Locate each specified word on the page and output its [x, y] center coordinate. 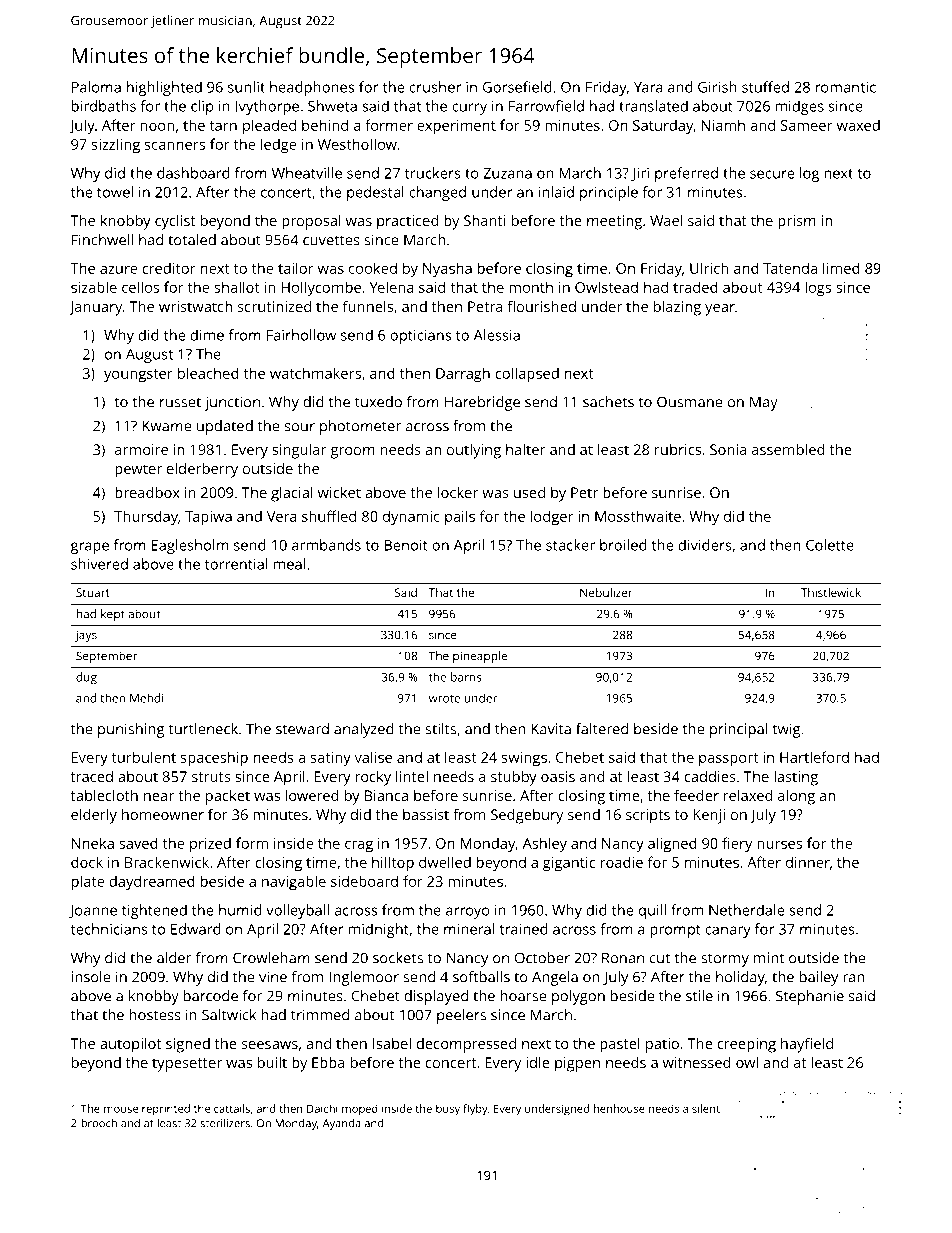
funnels [368, 306]
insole [91, 977]
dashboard [193, 173]
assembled [788, 449]
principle [609, 193]
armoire [141, 449]
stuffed [765, 87]
